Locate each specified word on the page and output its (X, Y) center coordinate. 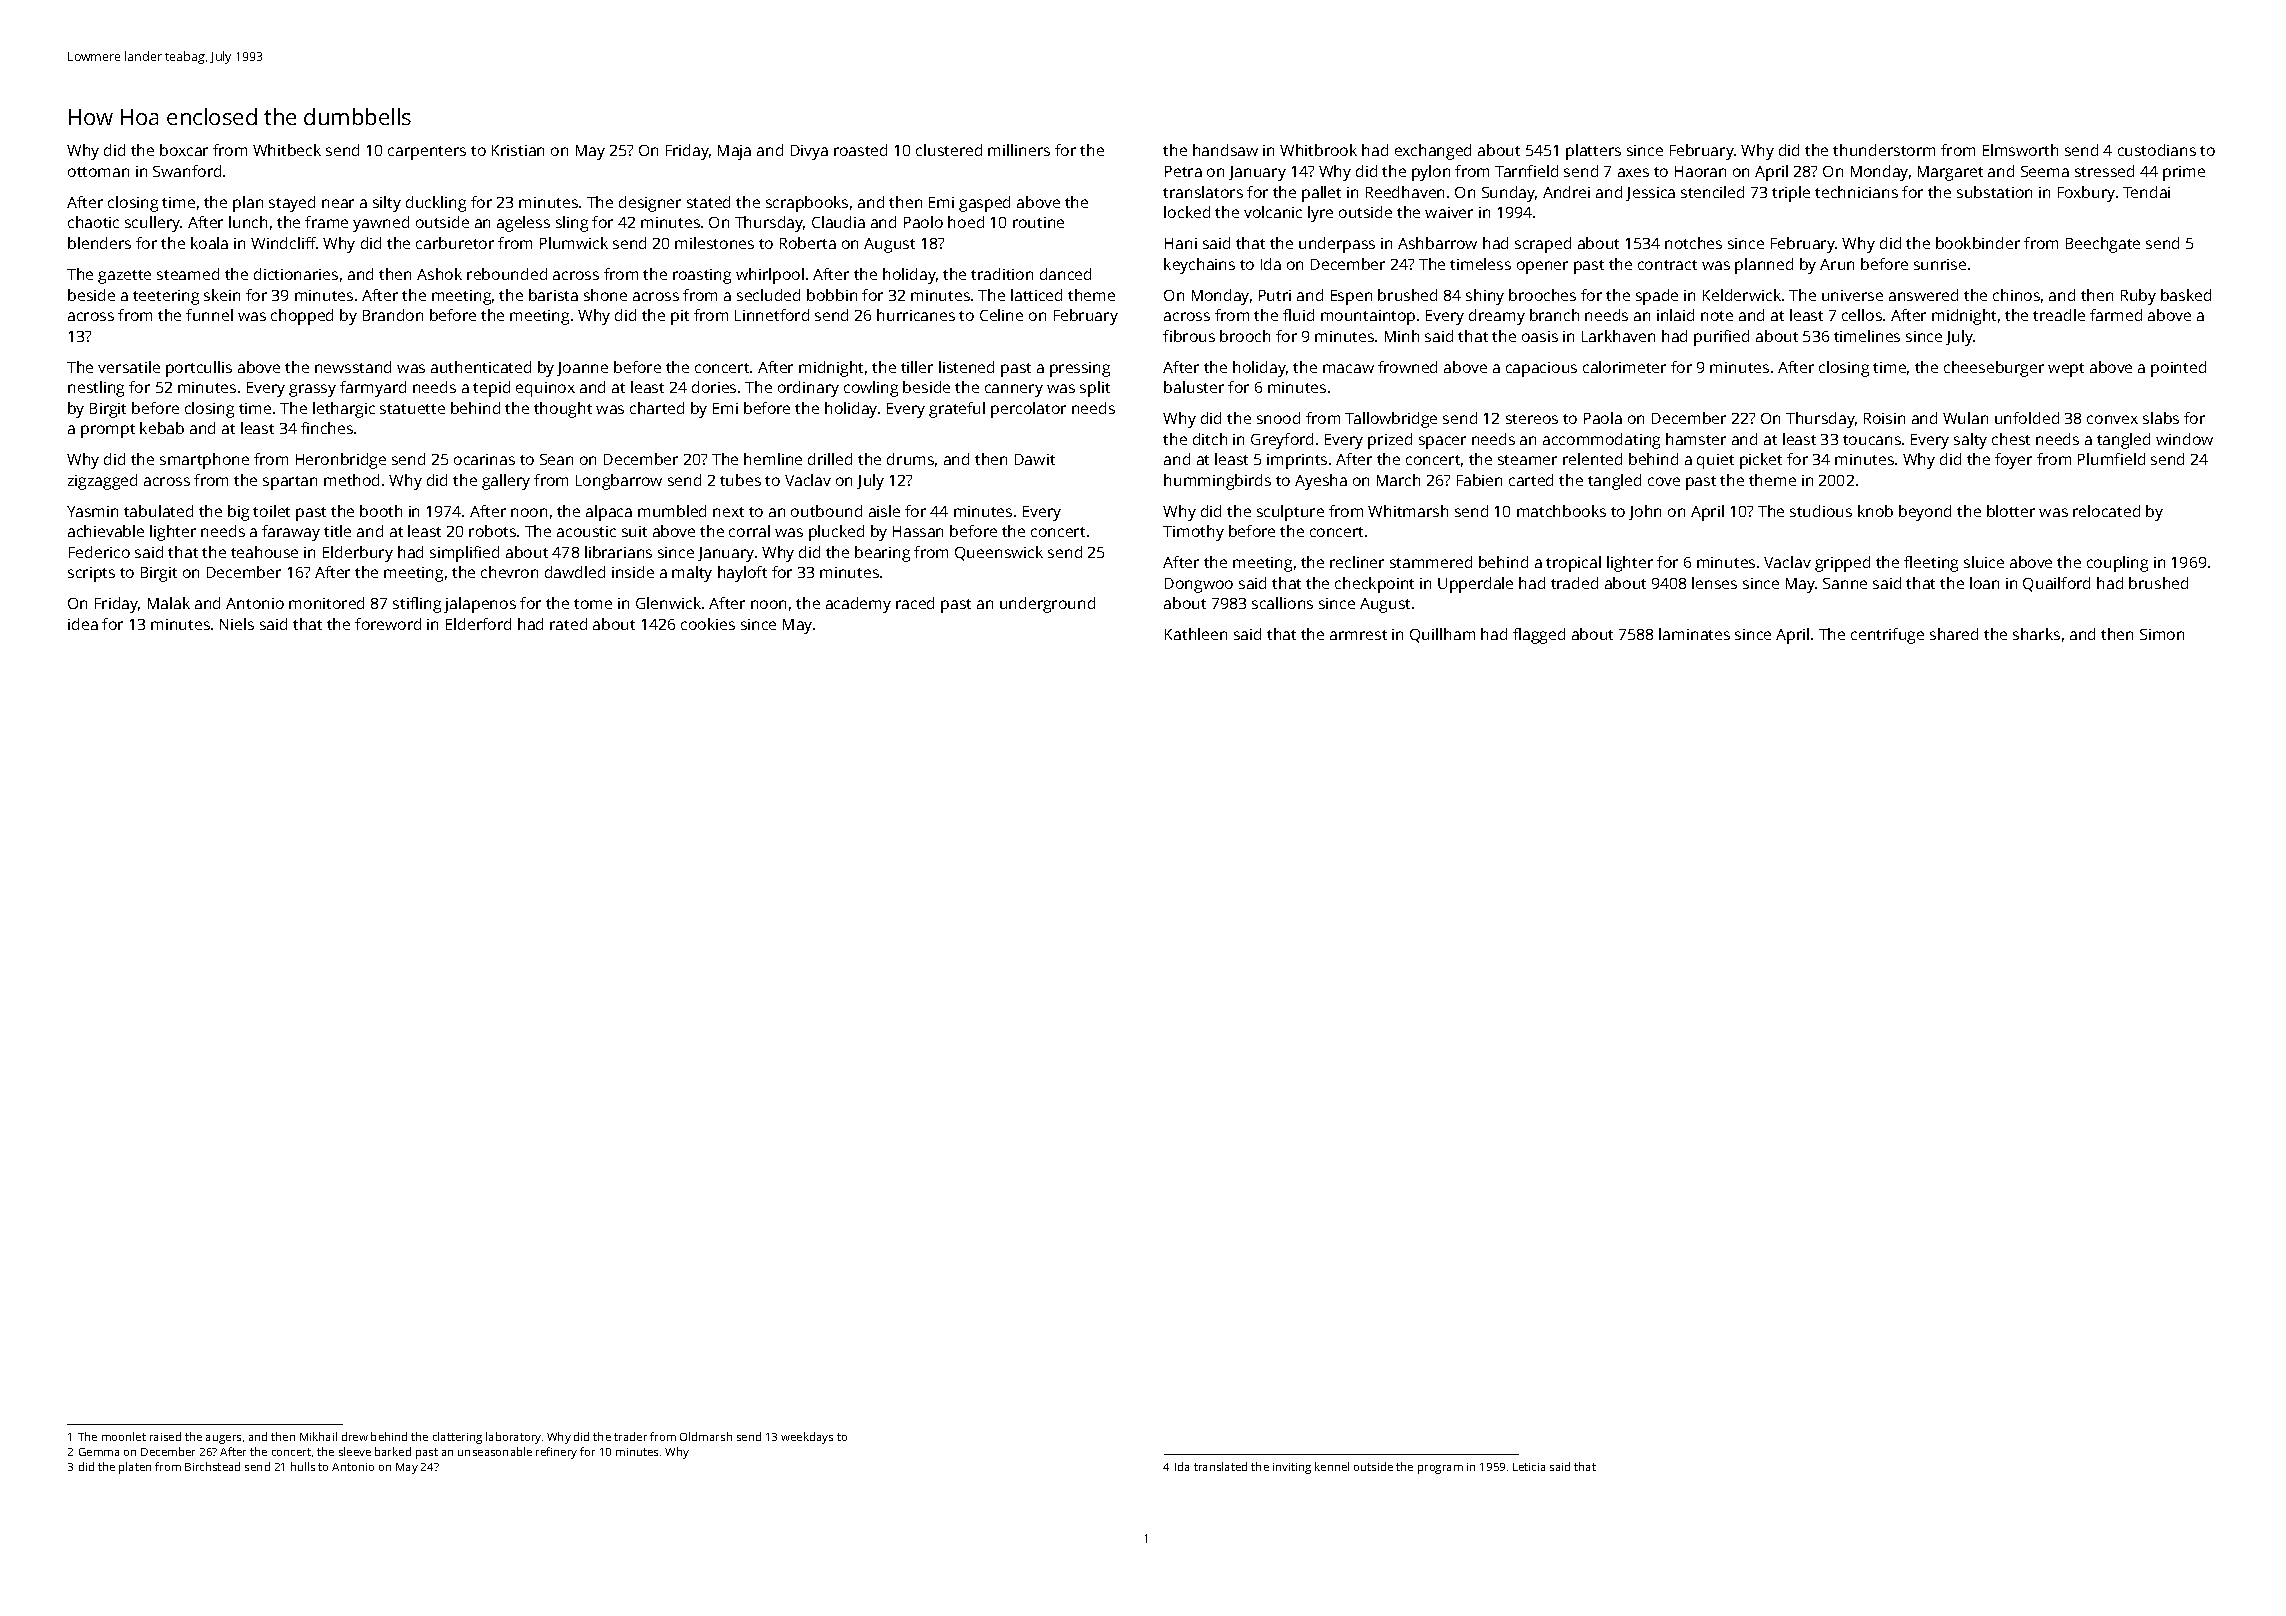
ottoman (98, 172)
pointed (2178, 369)
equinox (545, 389)
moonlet (124, 1436)
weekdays (807, 1438)
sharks (2036, 634)
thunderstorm (1884, 150)
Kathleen (1196, 634)
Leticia (1529, 1467)
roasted (860, 150)
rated (568, 624)
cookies (708, 624)
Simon (2162, 634)
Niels (237, 624)
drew (355, 1436)
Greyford (1282, 441)
